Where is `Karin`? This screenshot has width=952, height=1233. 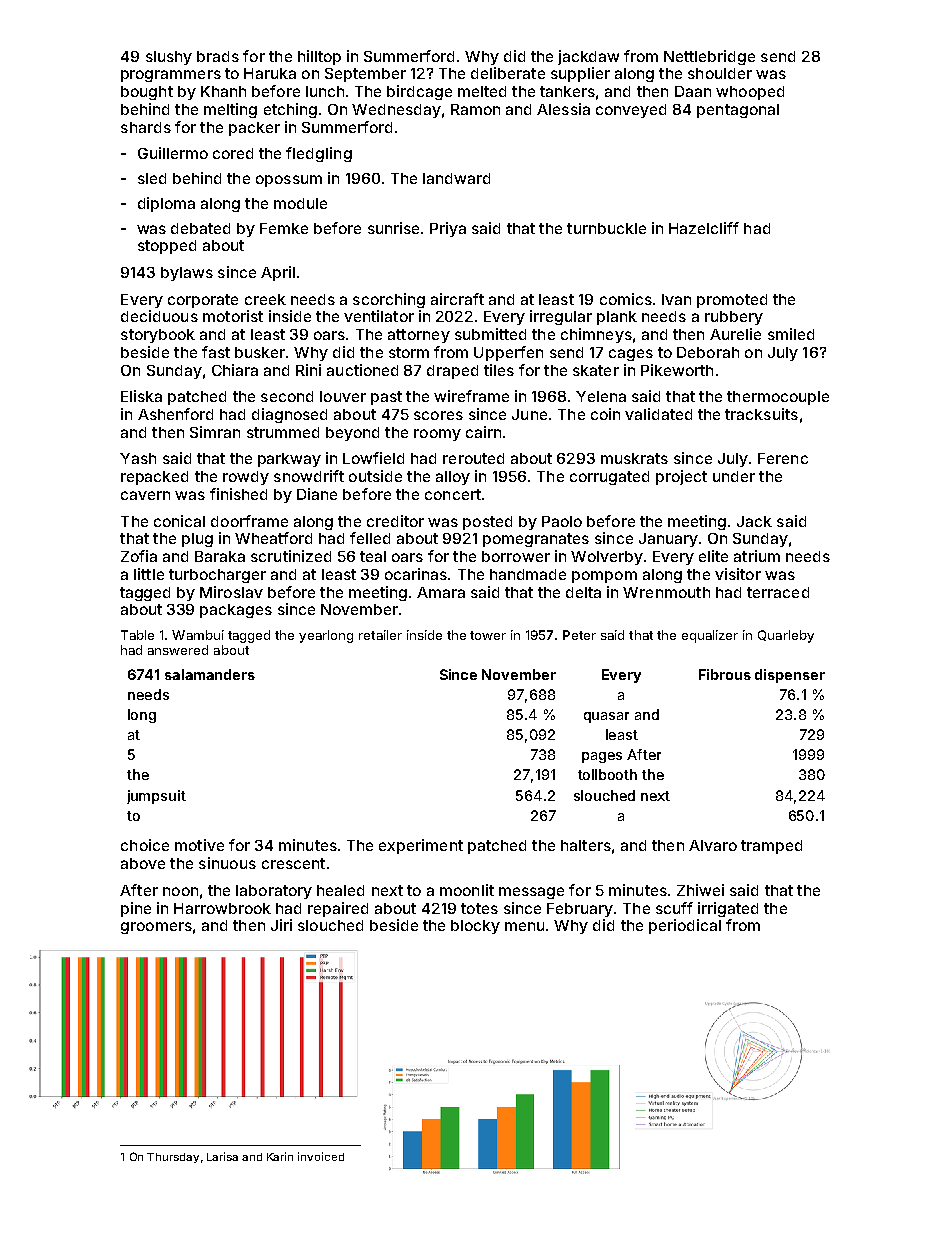 Karin is located at coordinates (280, 1156).
